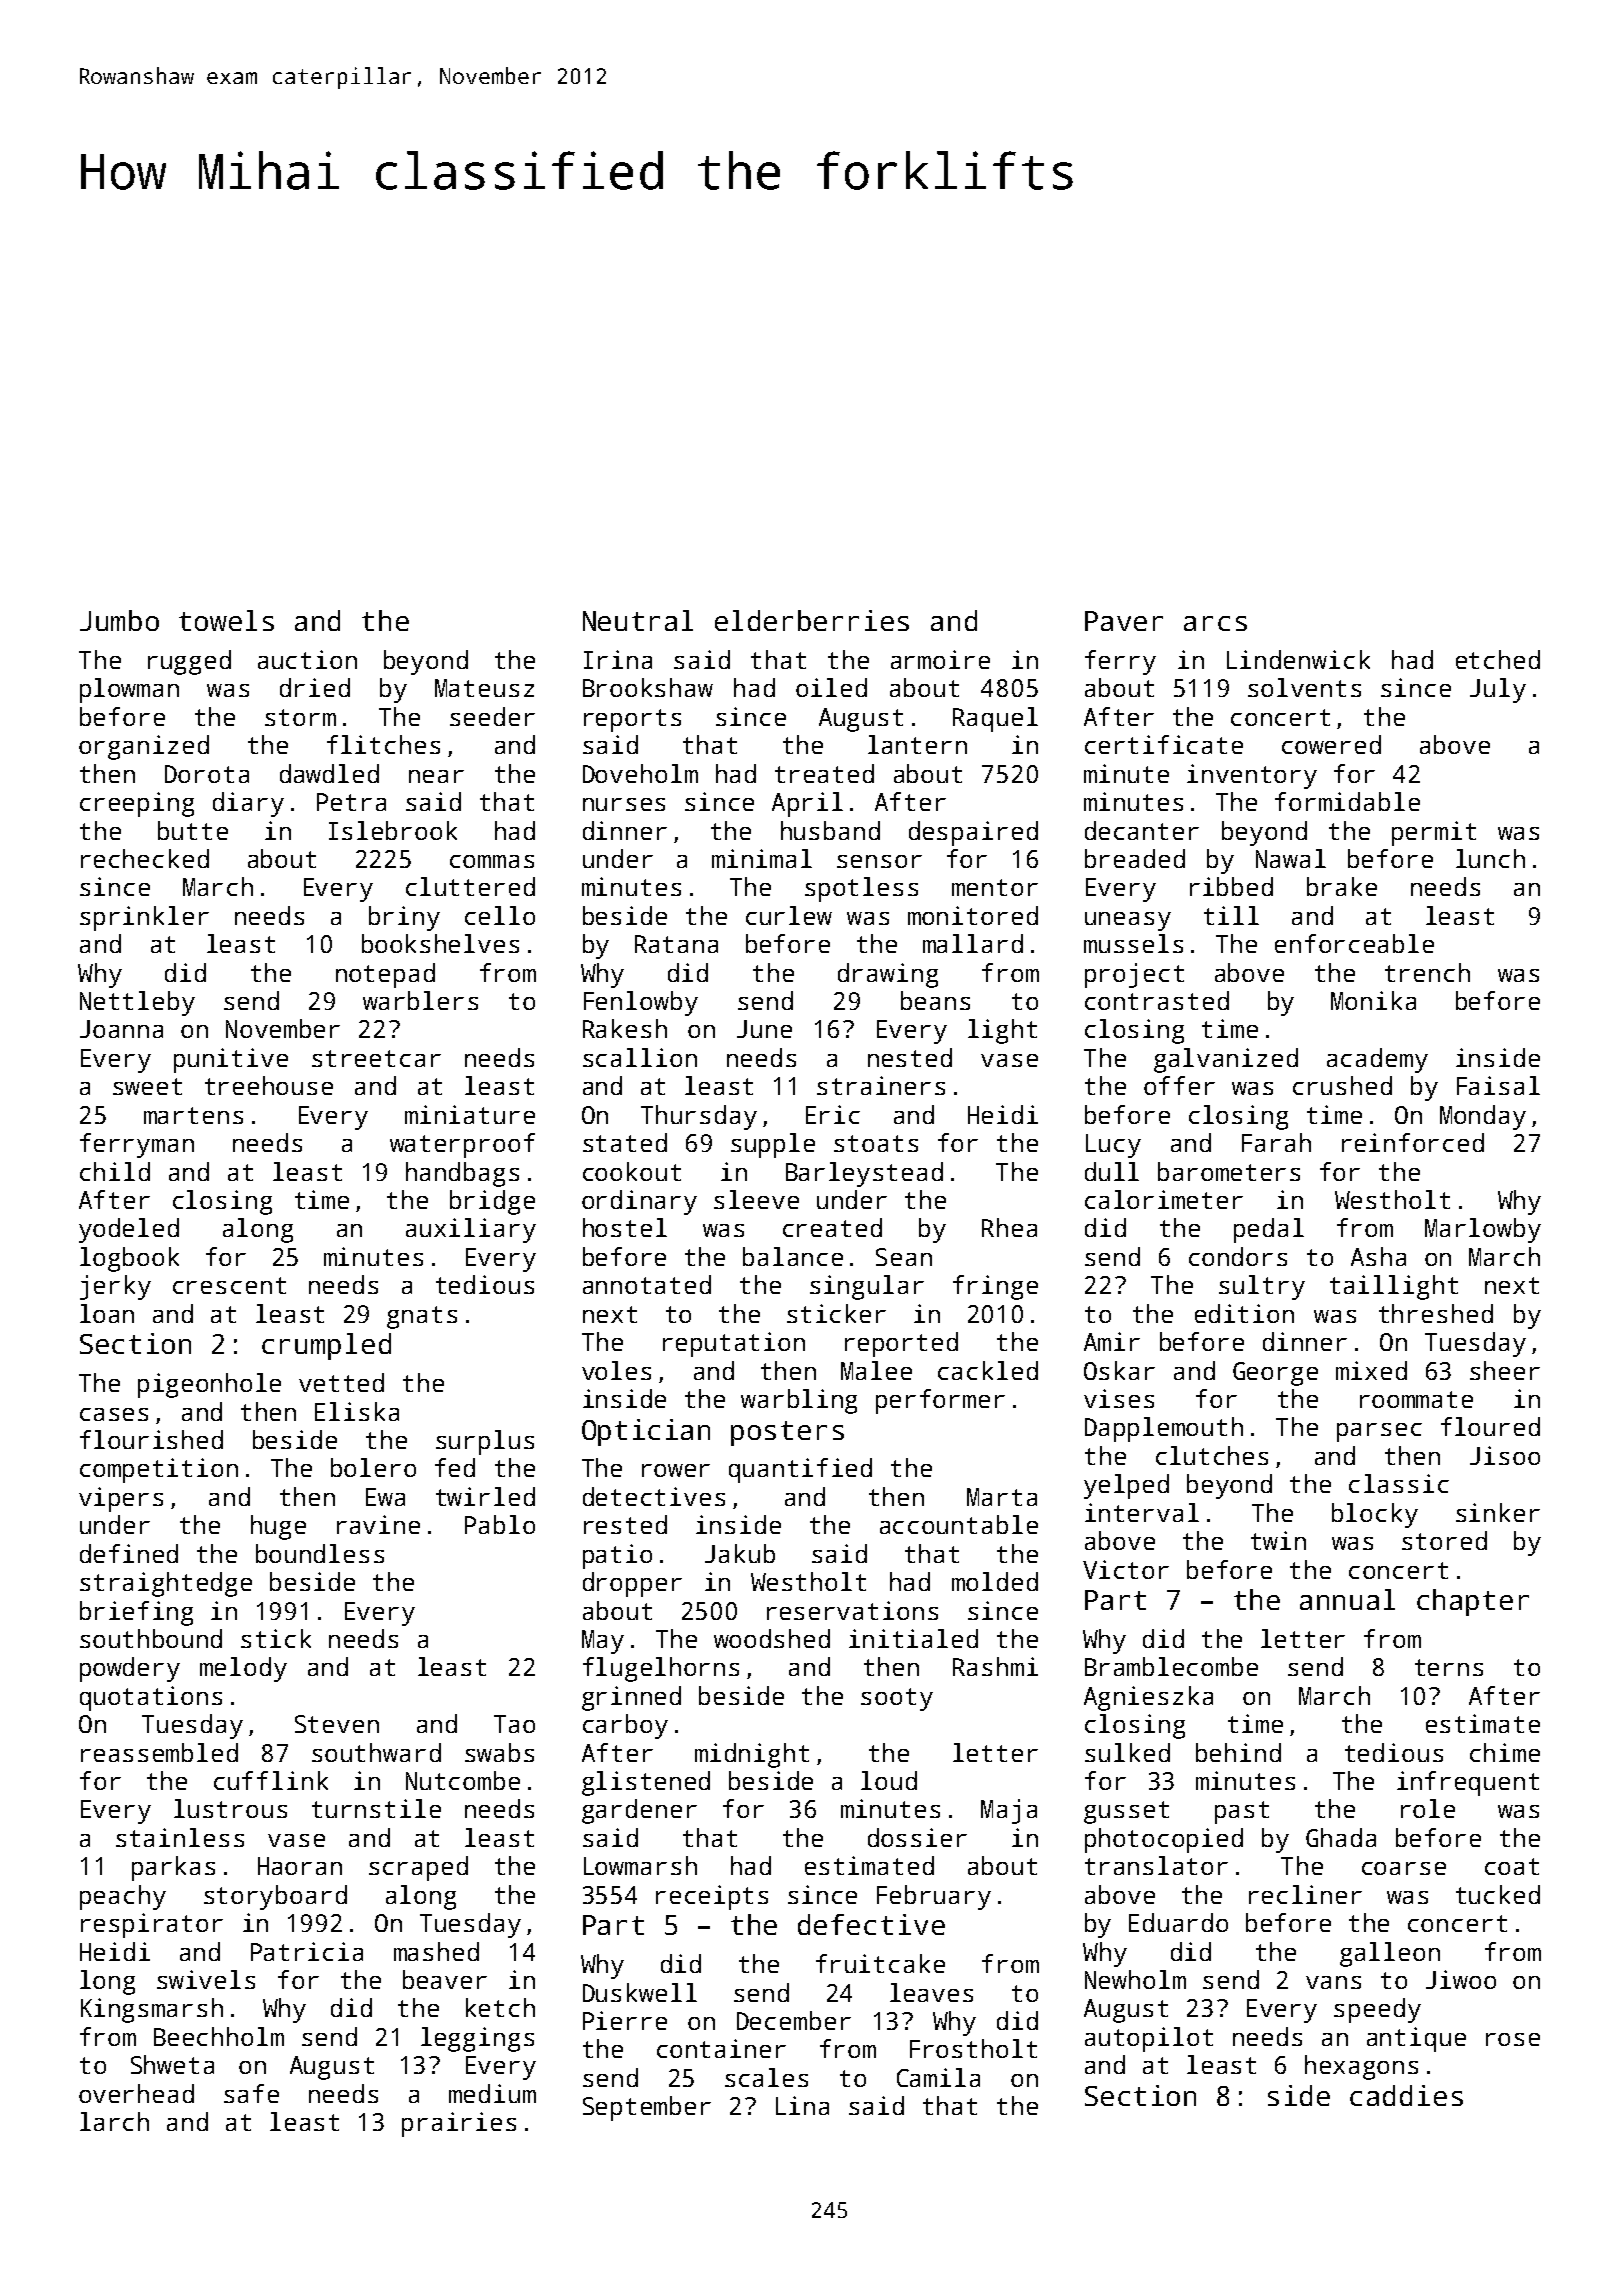  What do you see at coordinates (1112, 1341) in the screenshot?
I see `Amir` at bounding box center [1112, 1341].
